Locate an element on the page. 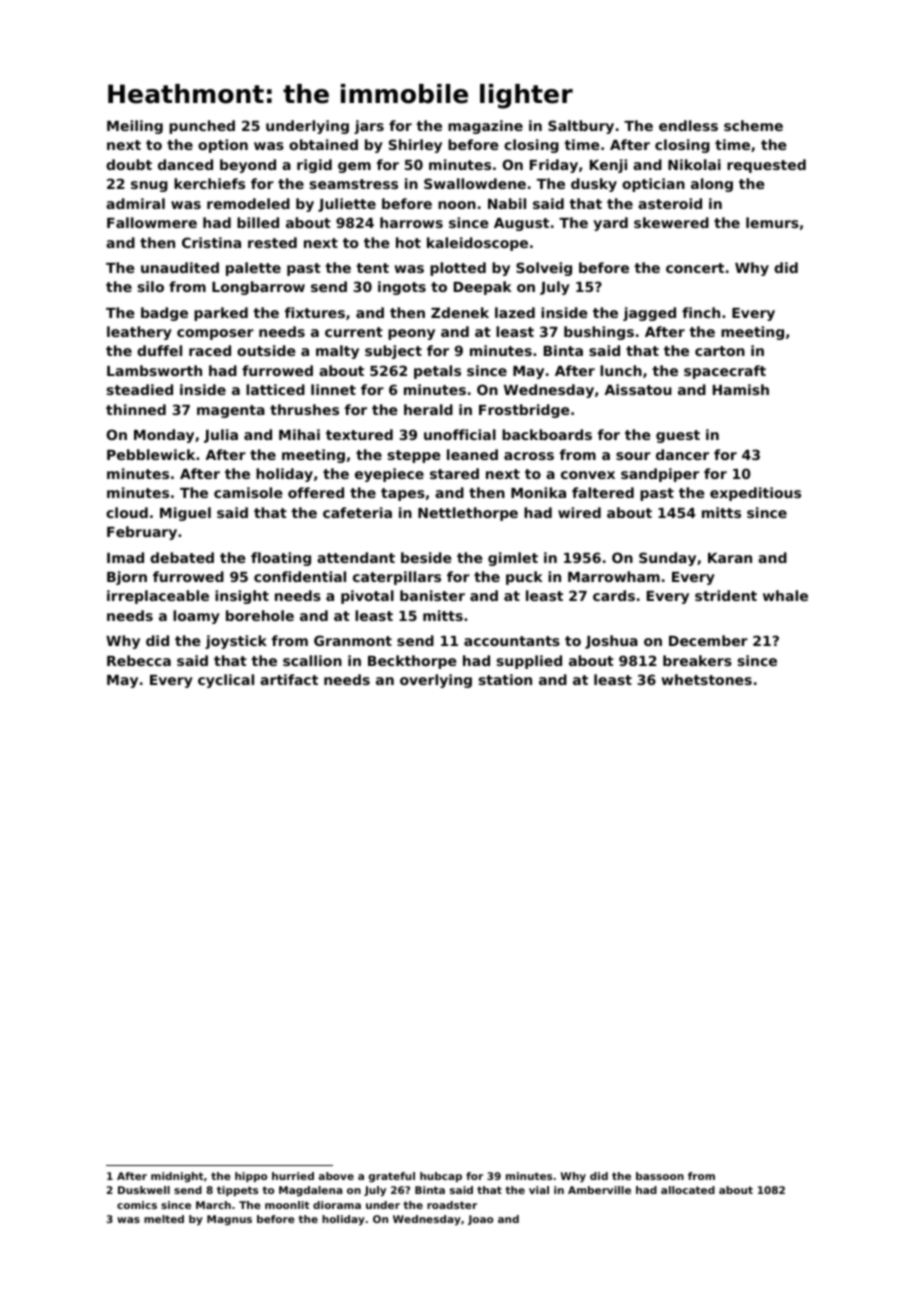 Image resolution: width=924 pixels, height=1308 pixels. stared is located at coordinates (454, 473).
